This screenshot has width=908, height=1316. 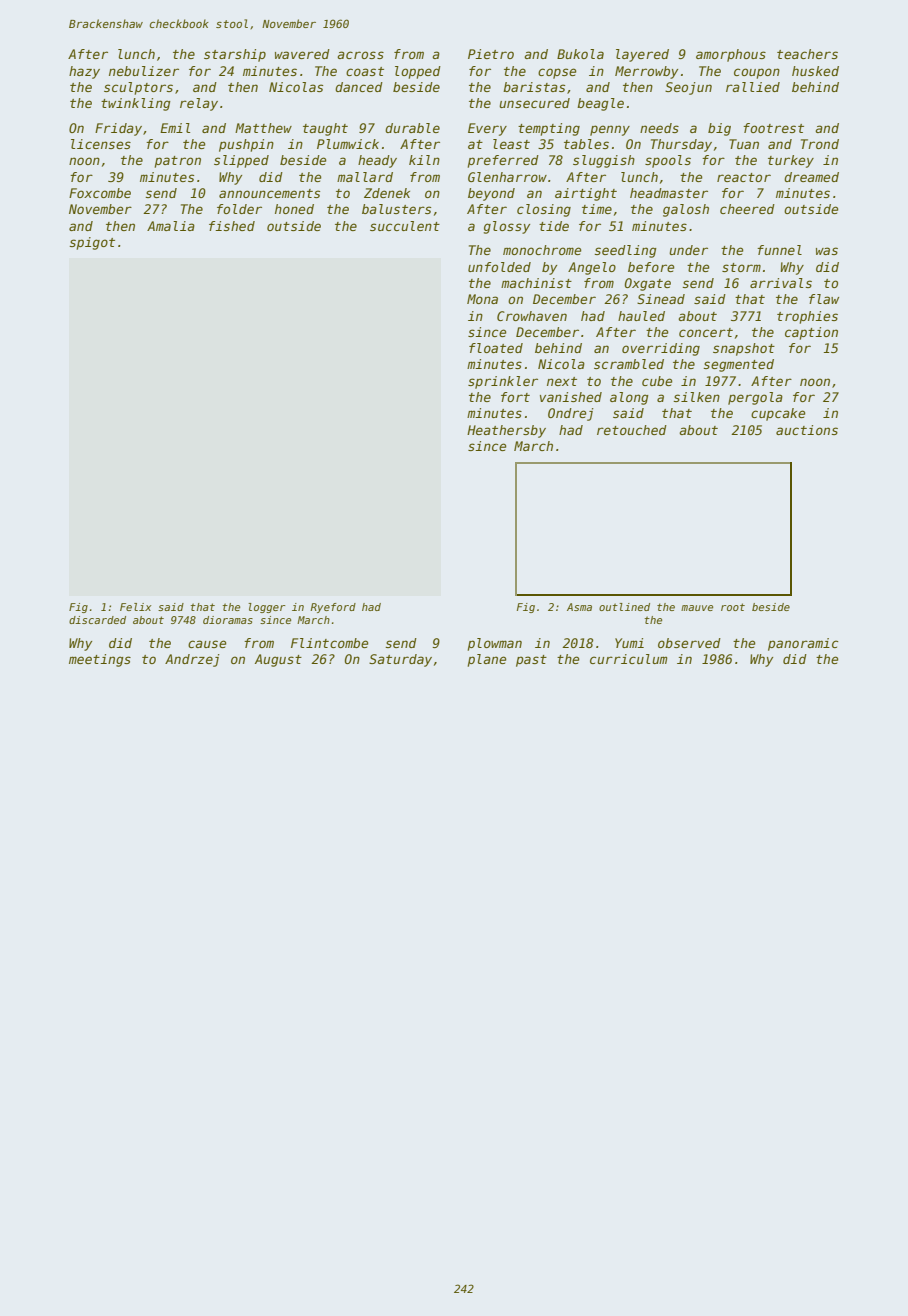 What do you see at coordinates (579, 607) in the screenshot?
I see `Asma` at bounding box center [579, 607].
